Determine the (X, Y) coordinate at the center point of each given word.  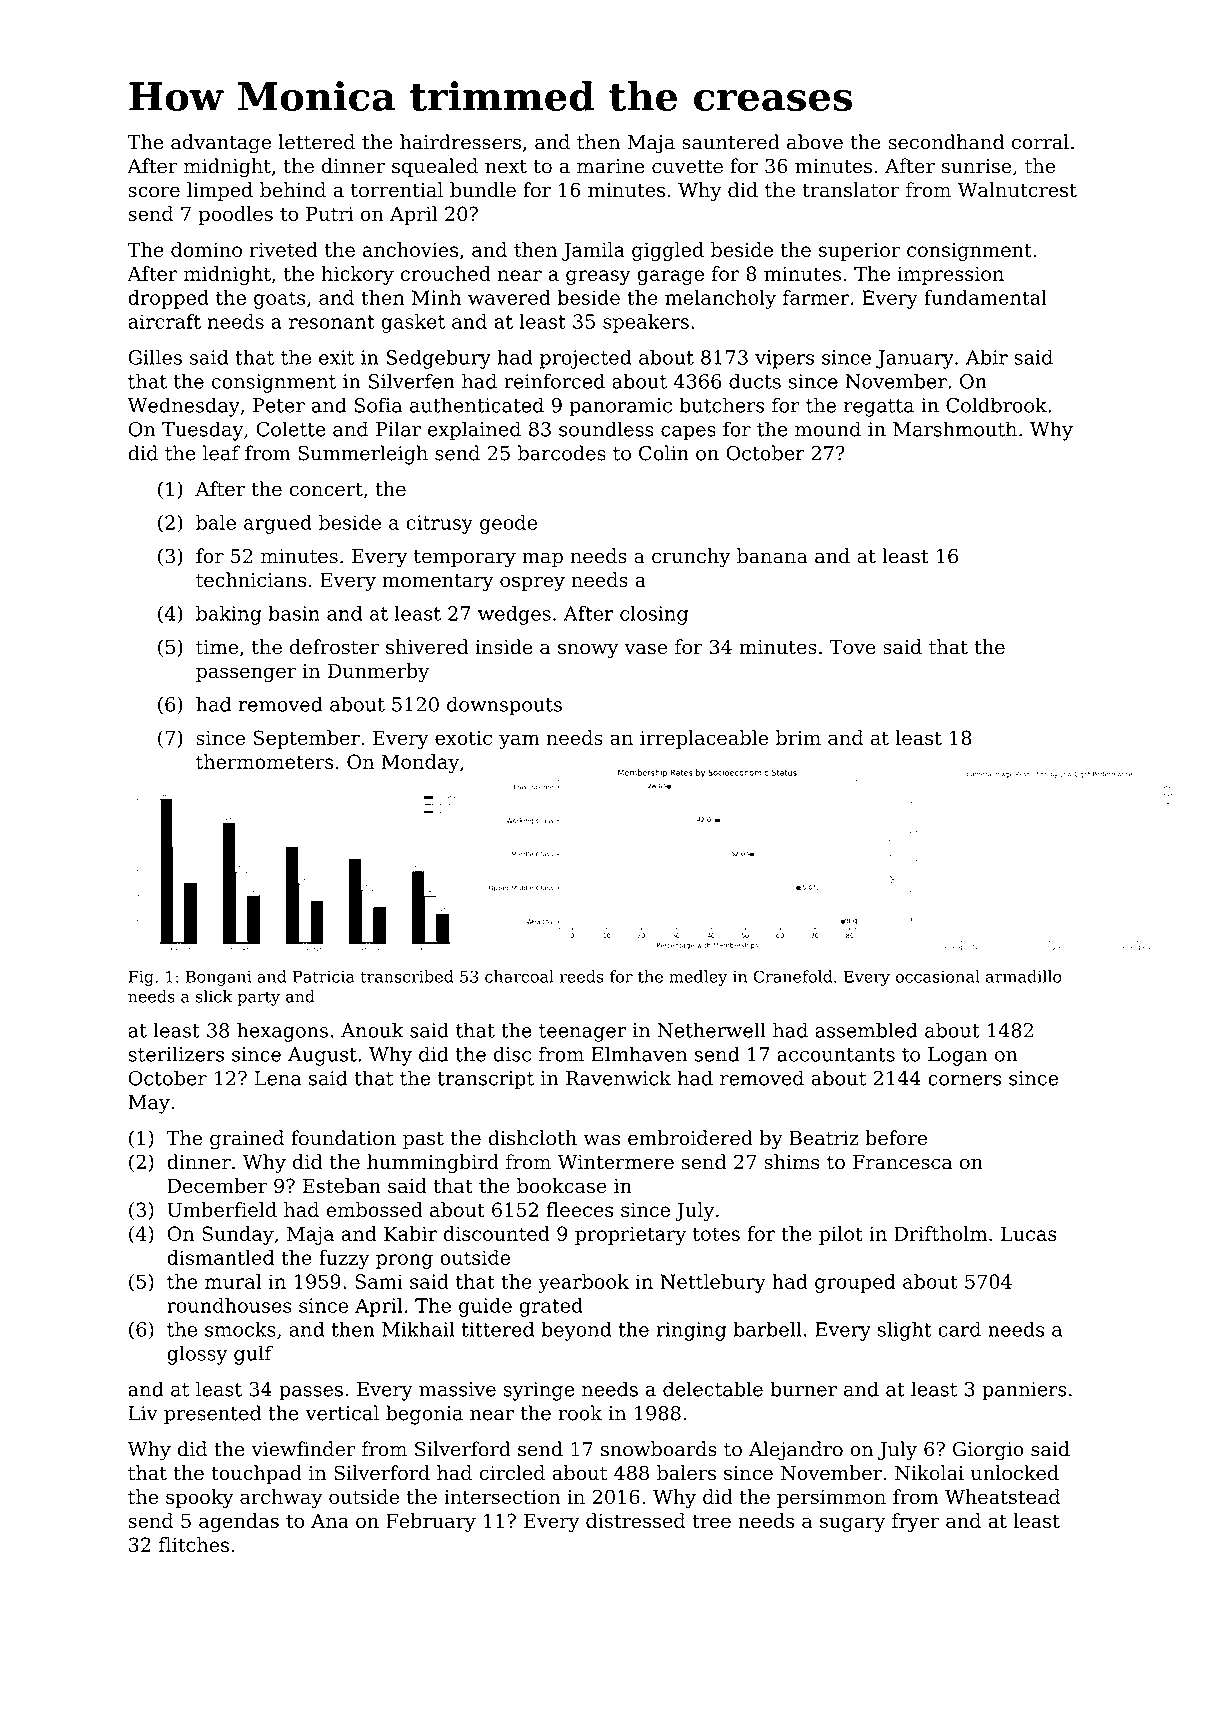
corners (964, 1080)
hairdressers (460, 142)
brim (798, 737)
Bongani (218, 978)
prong (404, 1261)
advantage (221, 144)
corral (1040, 142)
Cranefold (792, 976)
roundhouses (229, 1305)
